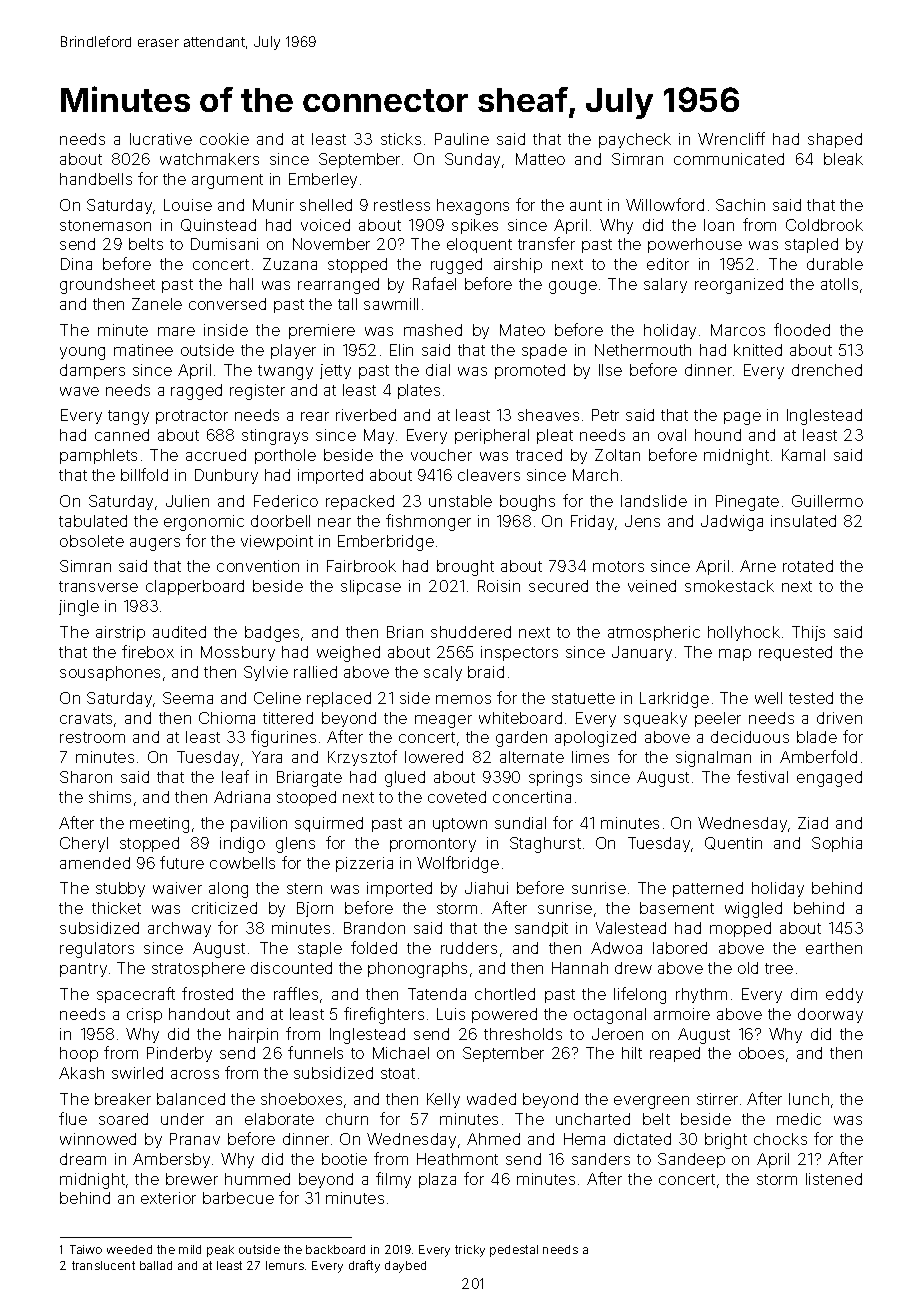 This document has height=1308, width=924. Describe the element at coordinates (161, 139) in the document. I see `lucrative` at that location.
